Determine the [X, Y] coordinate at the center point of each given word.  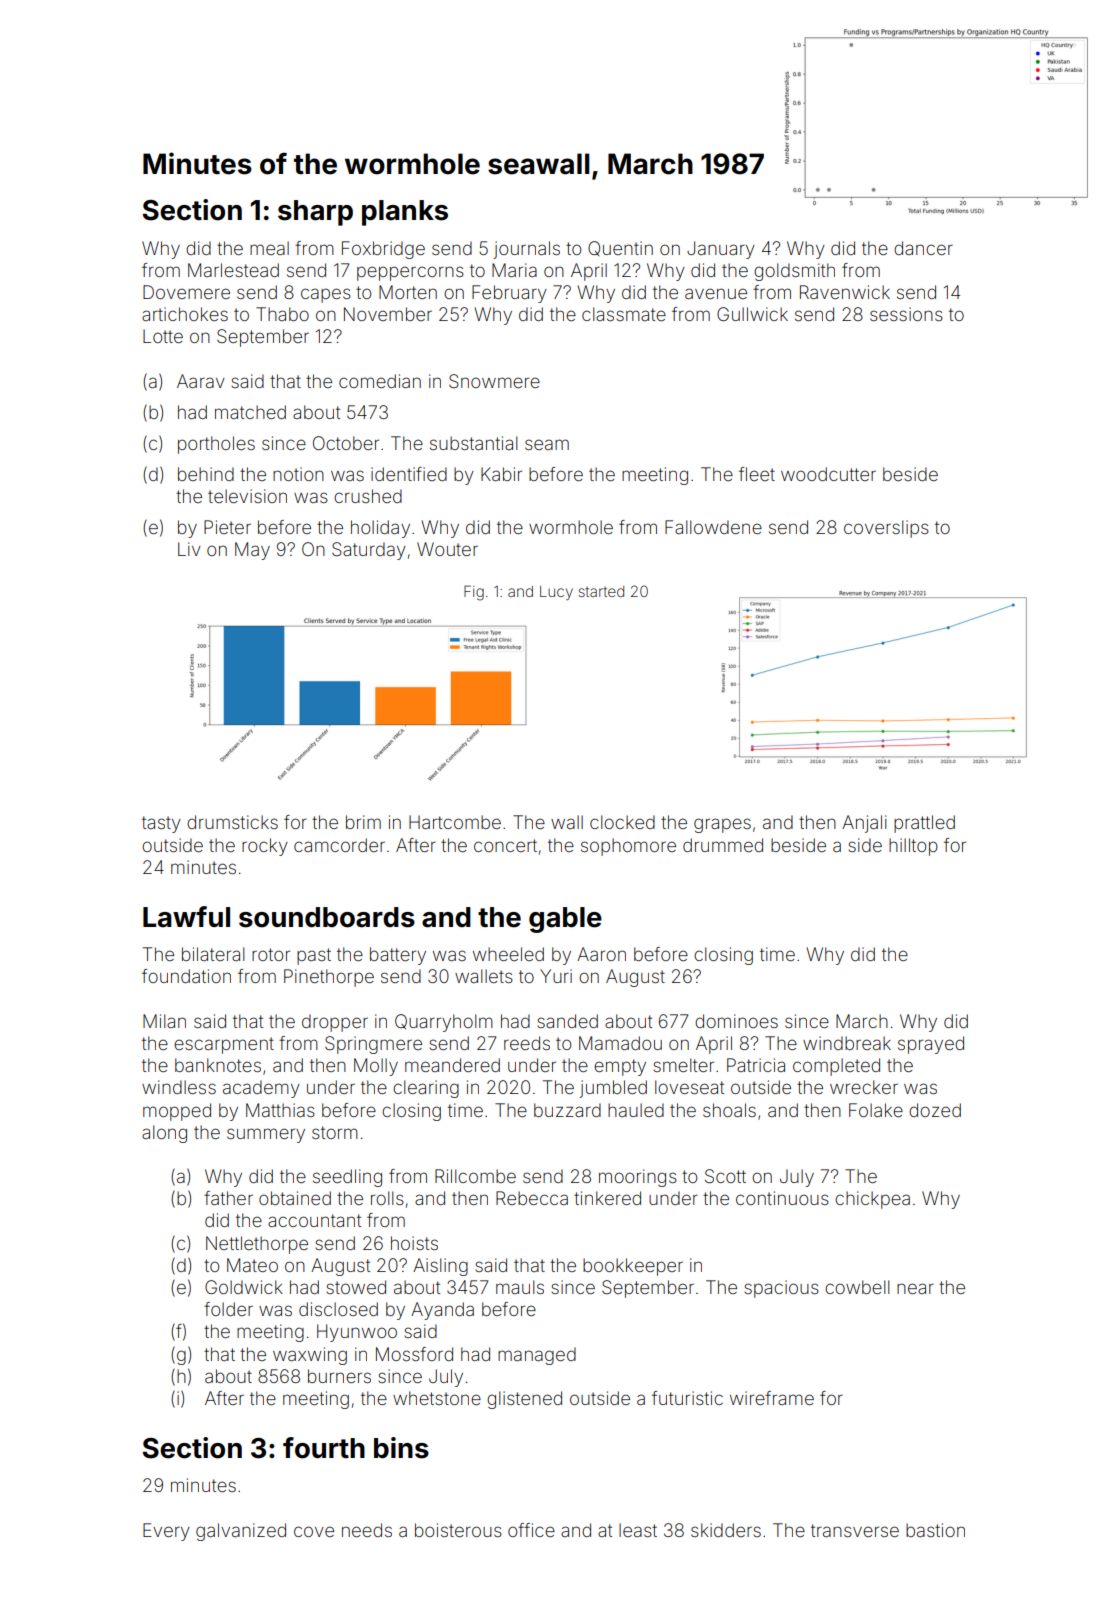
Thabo [282, 314]
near [915, 1288]
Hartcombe [455, 822]
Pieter [227, 527]
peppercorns [410, 273]
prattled [924, 824]
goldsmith [794, 272]
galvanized [241, 1532]
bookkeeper [633, 1267]
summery [266, 1135]
